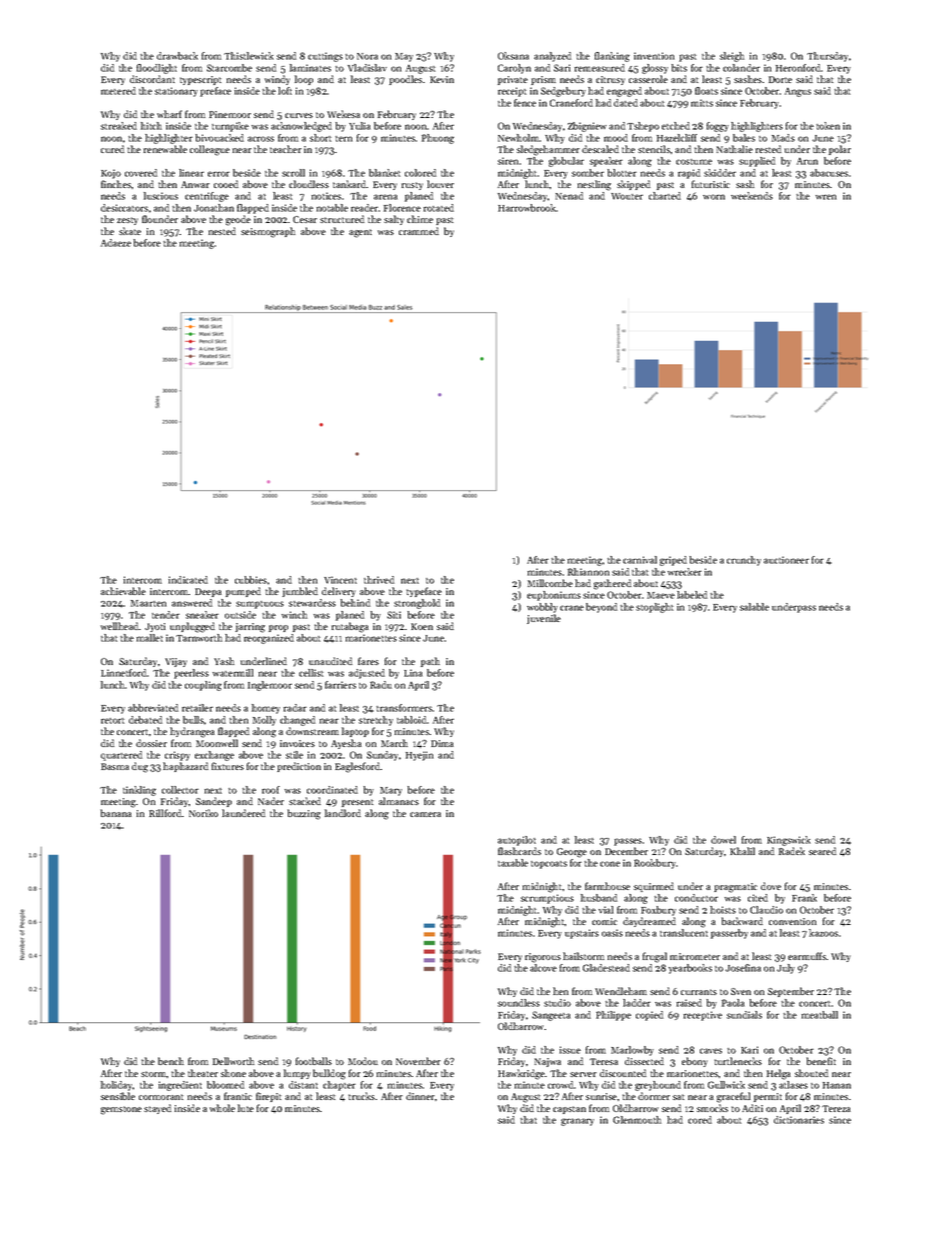 The width and height of the screenshot is (952, 1233). I want to click on holiday, so click(117, 1086).
